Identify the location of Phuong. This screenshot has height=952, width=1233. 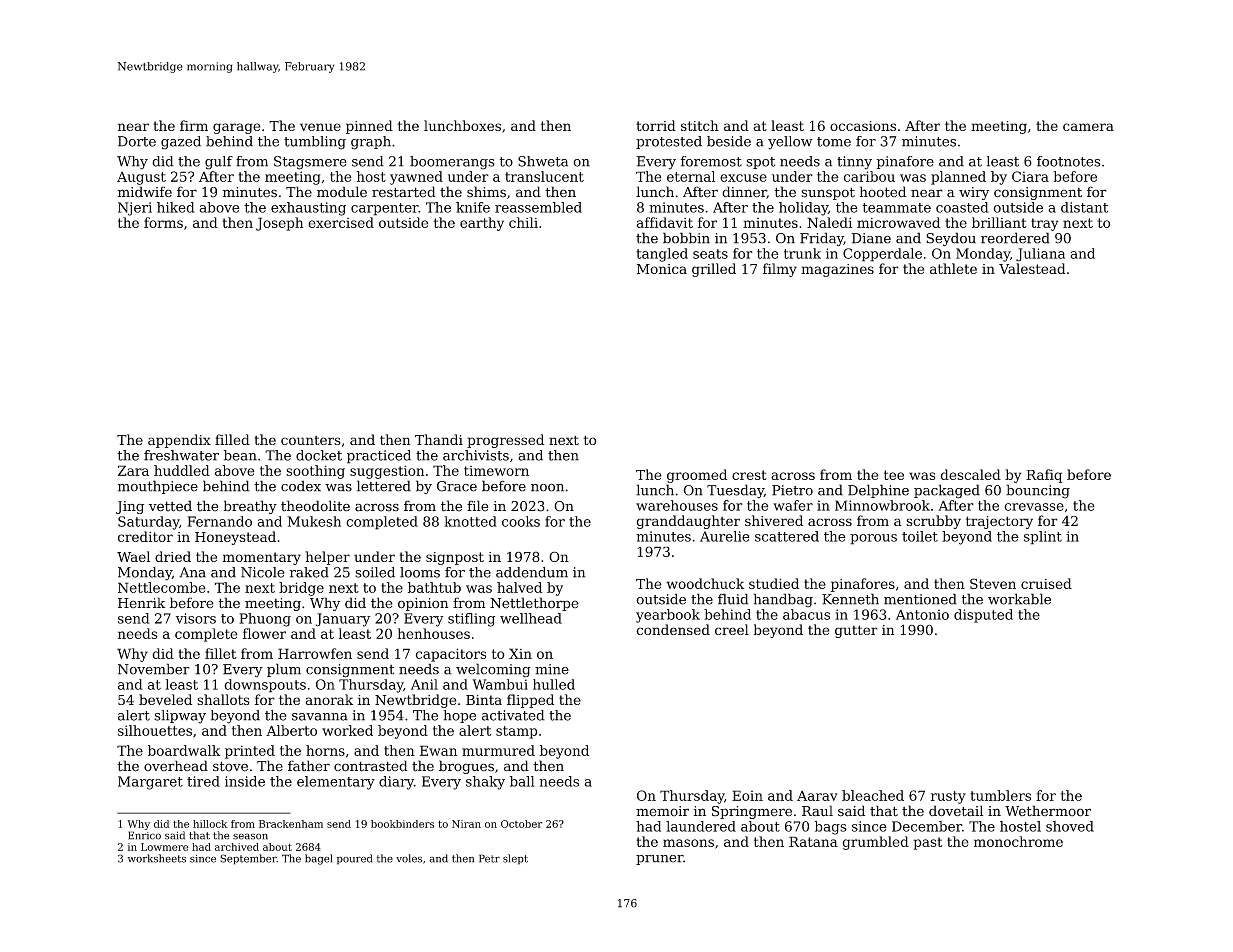
(265, 620).
